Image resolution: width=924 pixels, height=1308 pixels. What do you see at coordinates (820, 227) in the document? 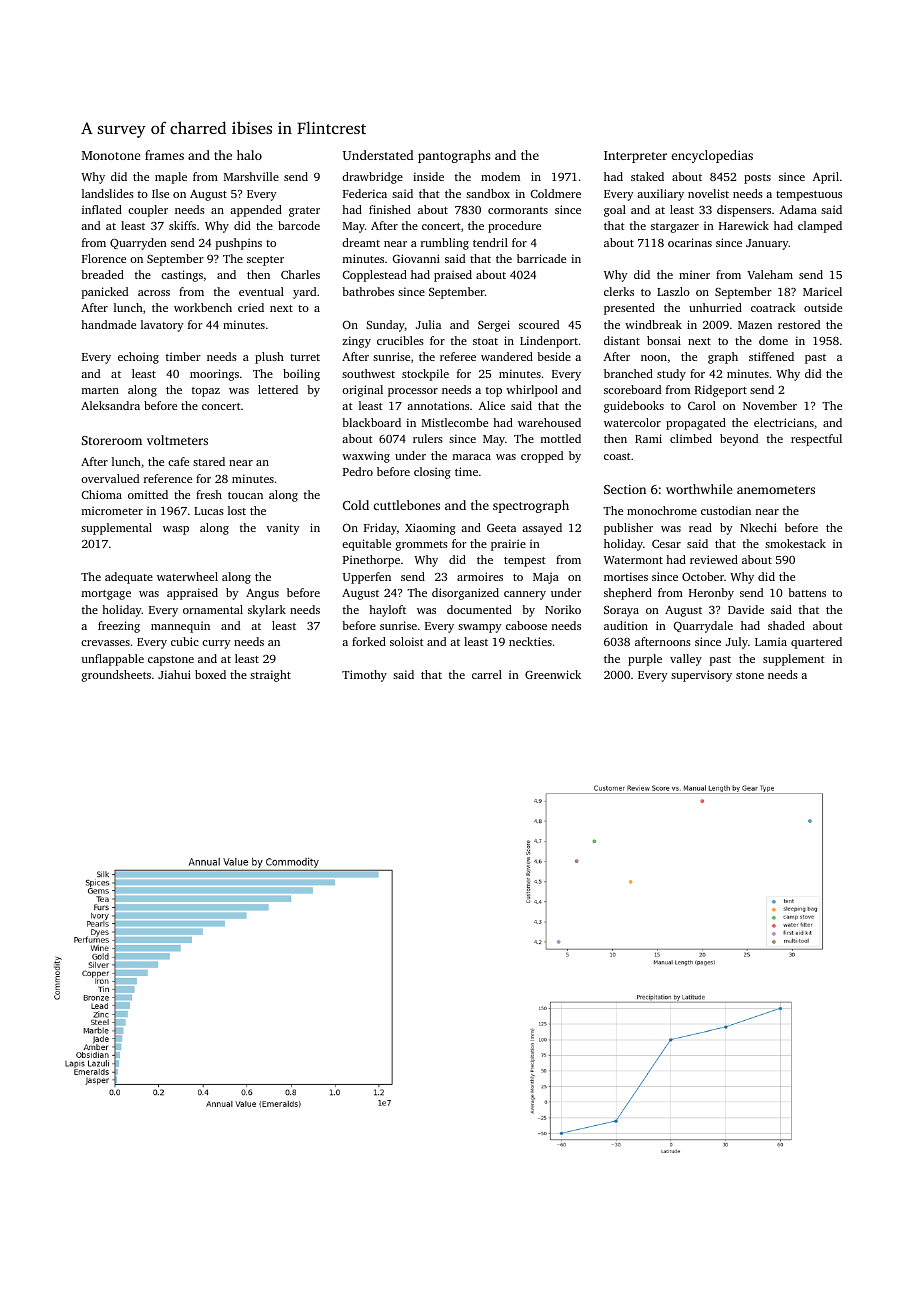
I see `clamped` at bounding box center [820, 227].
